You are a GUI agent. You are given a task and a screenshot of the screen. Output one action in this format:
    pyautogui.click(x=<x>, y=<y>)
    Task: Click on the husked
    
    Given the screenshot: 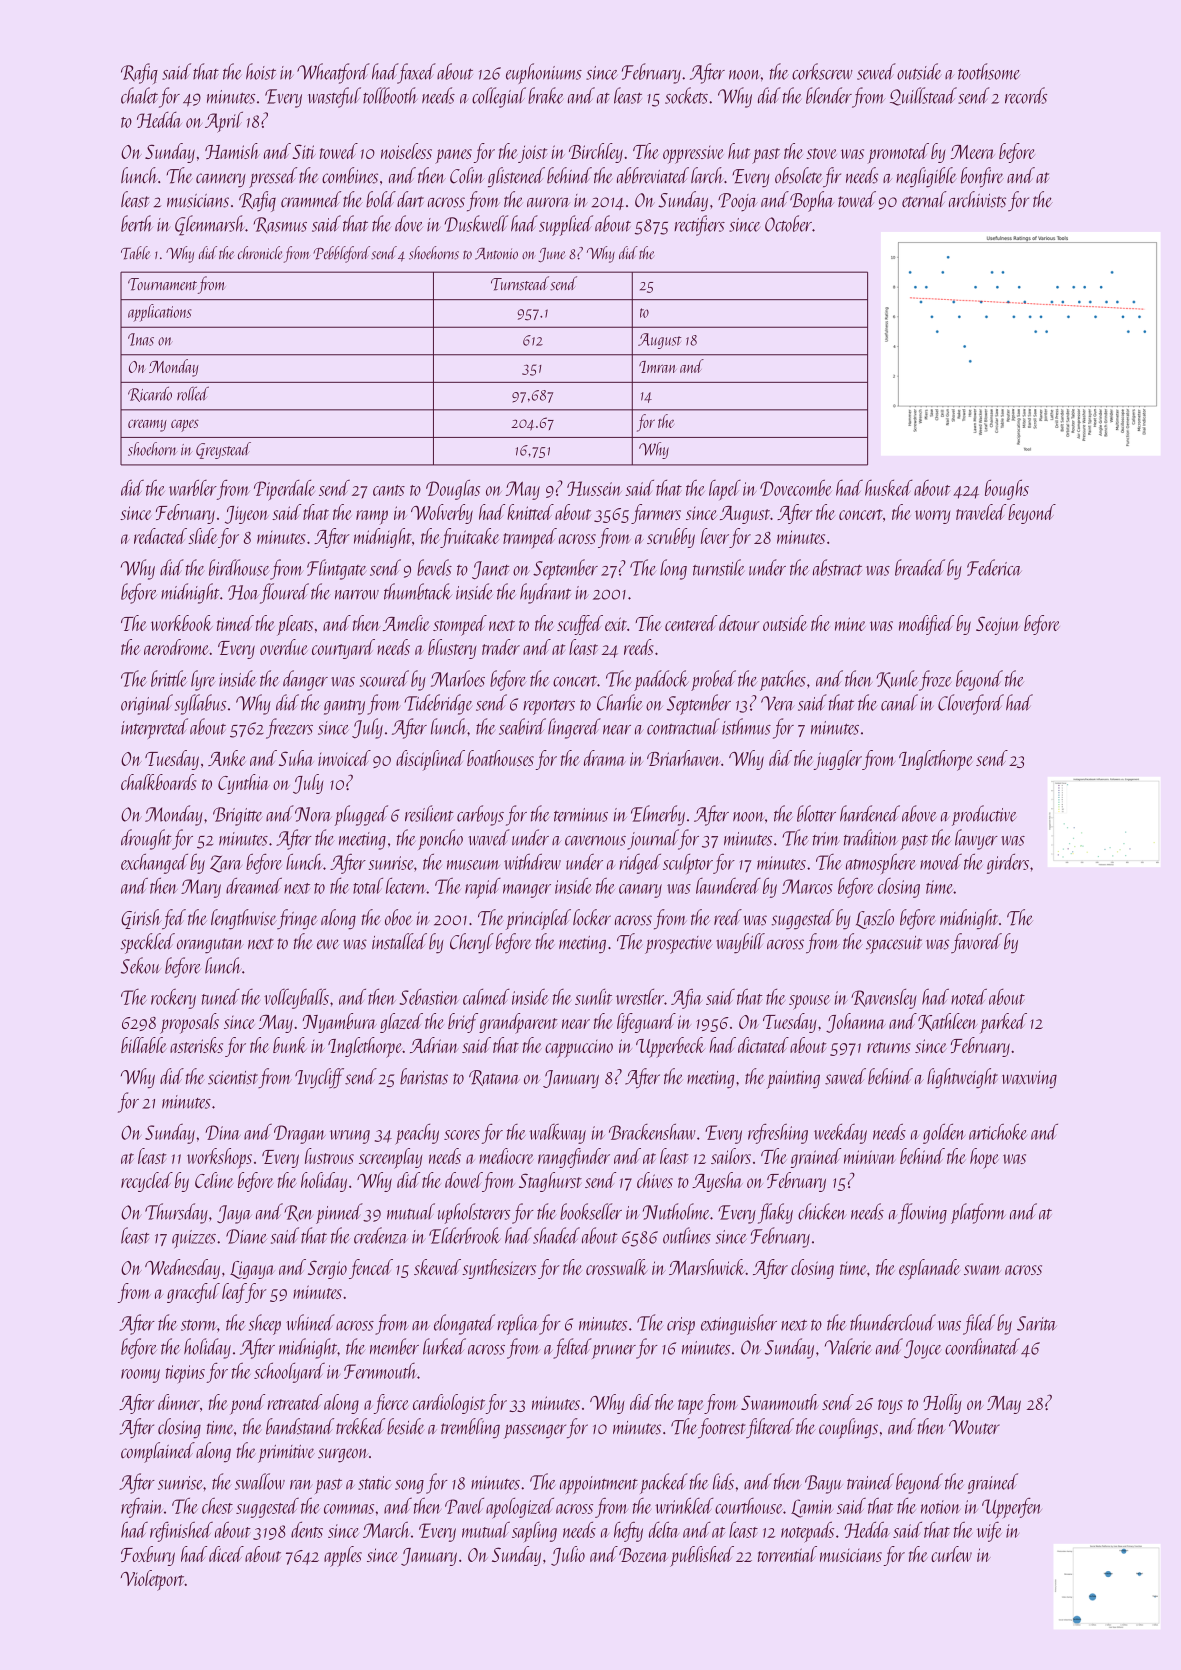 What is the action you would take?
    pyautogui.click(x=889, y=488)
